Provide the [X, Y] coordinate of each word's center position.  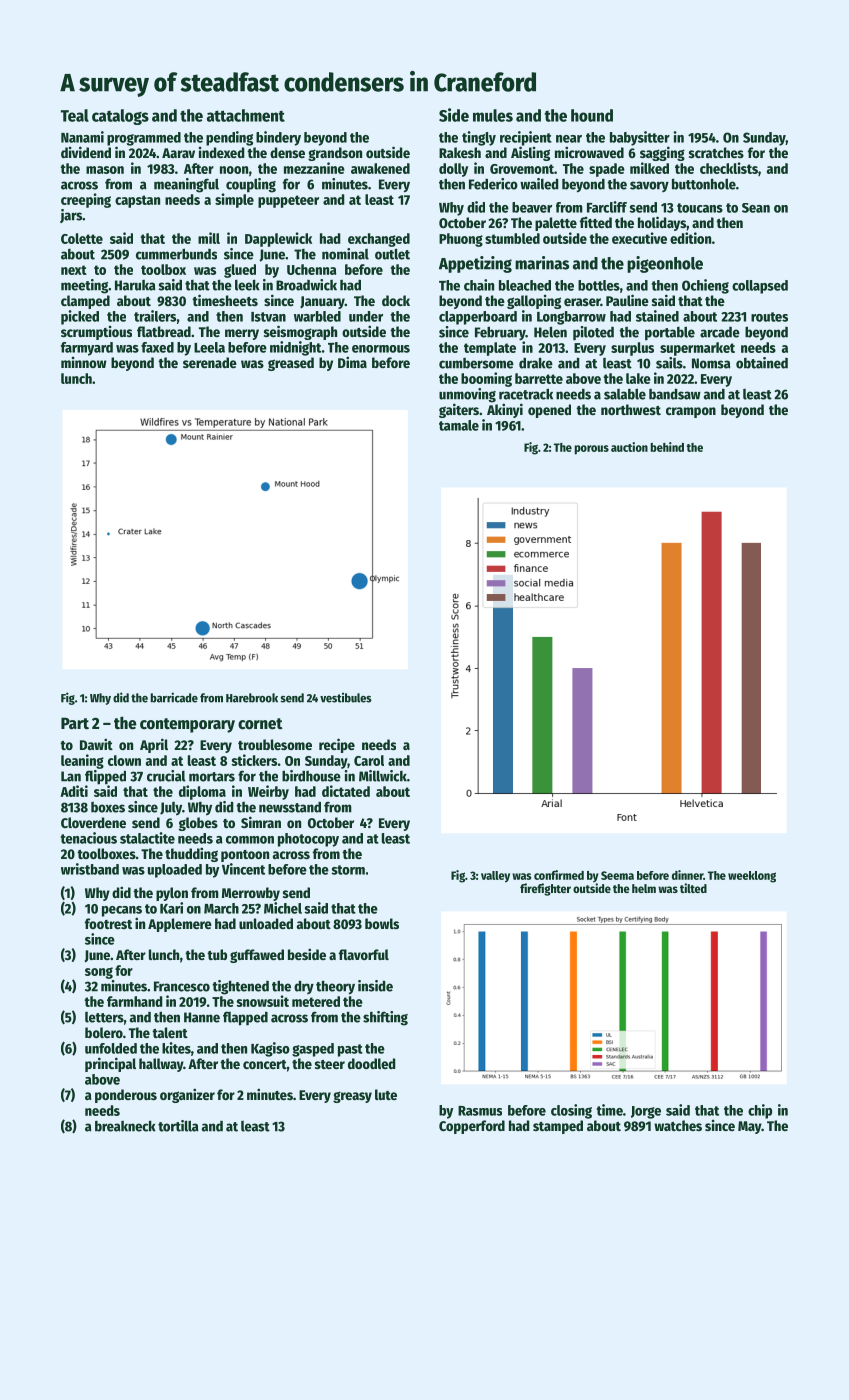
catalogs [120, 117]
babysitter [640, 138]
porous [591, 450]
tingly [479, 138]
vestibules [346, 697]
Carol [369, 760]
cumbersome [476, 363]
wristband [90, 869]
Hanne [202, 1017]
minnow [84, 362]
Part [75, 723]
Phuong [461, 240]
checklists [729, 168]
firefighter [545, 889]
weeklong [752, 877]
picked [80, 317]
